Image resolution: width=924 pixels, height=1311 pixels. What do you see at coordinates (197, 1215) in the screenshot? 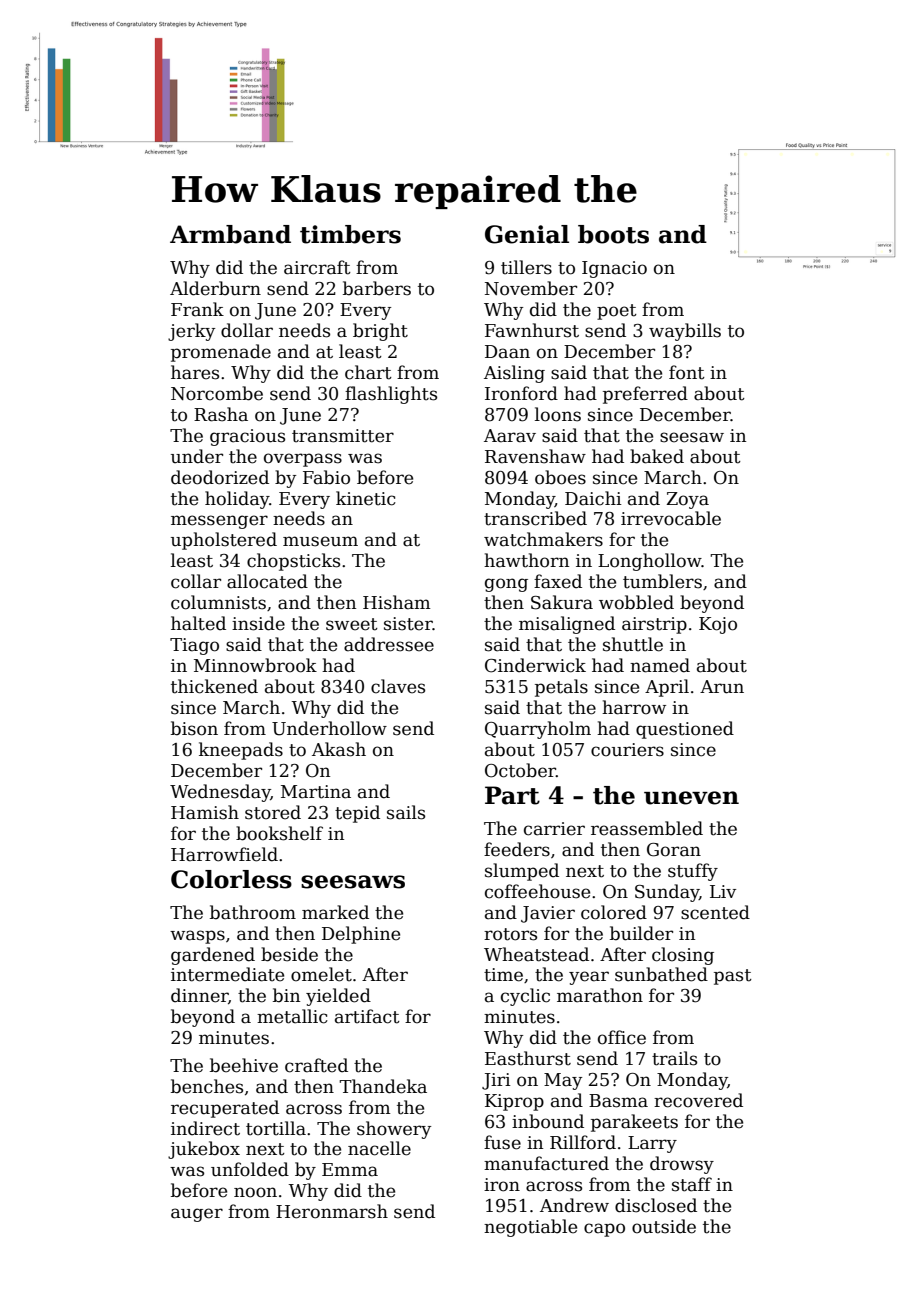
I see `auger` at bounding box center [197, 1215].
